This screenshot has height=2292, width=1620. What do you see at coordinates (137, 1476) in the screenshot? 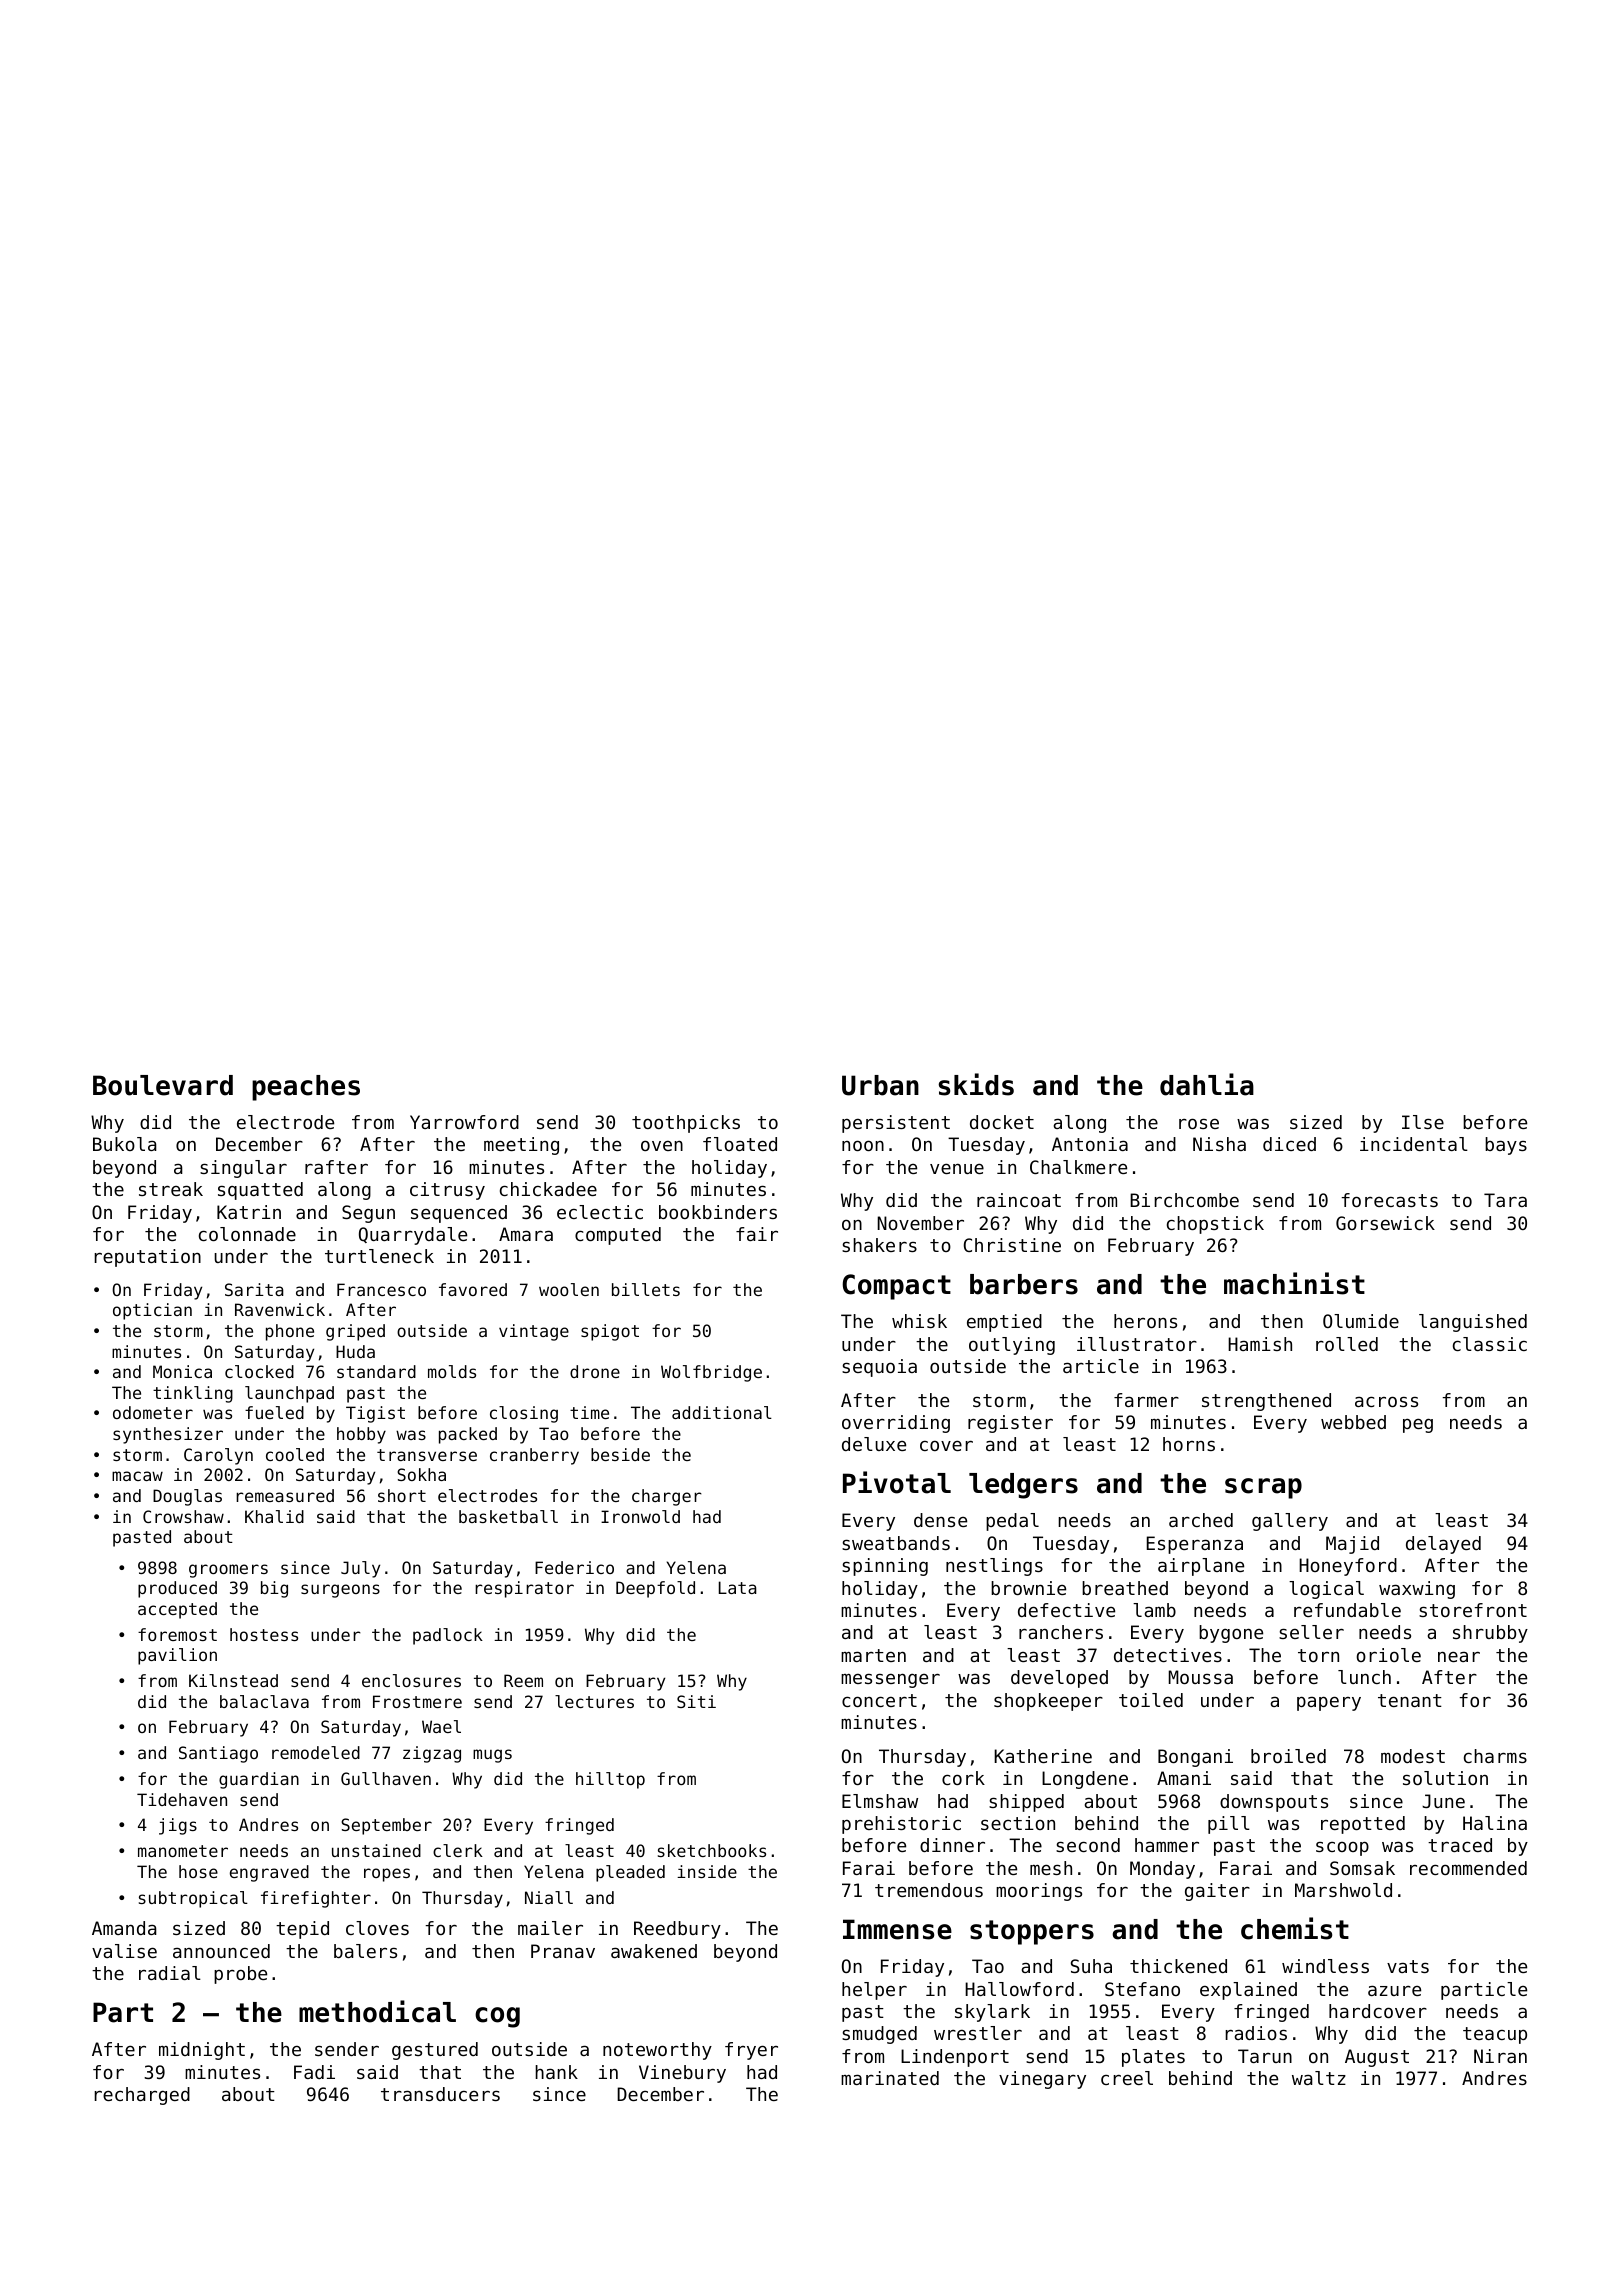
I see `macaw` at bounding box center [137, 1476].
